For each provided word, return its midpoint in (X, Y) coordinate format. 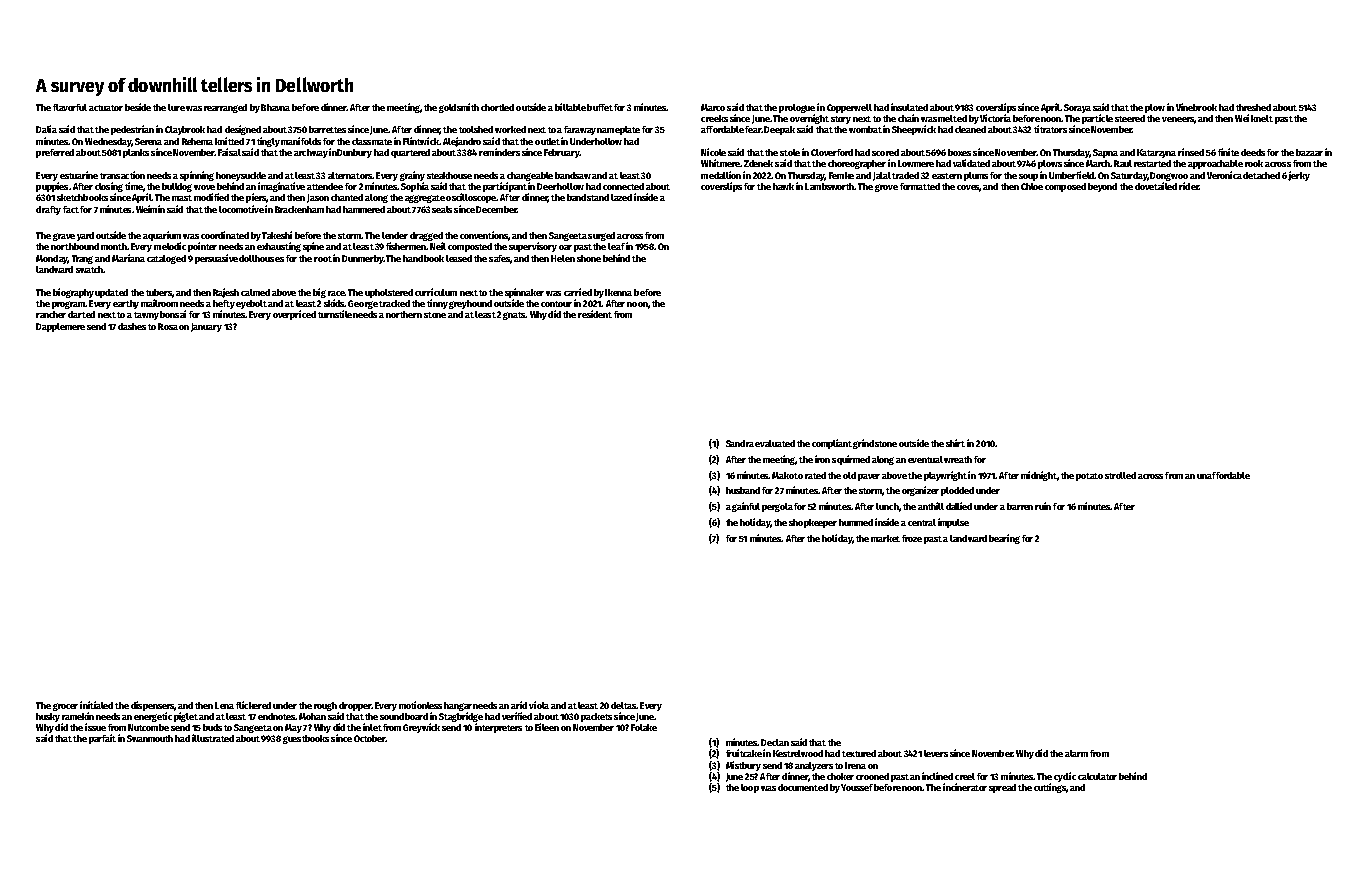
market (885, 538)
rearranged (225, 108)
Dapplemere (60, 327)
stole (790, 152)
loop (750, 788)
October (370, 738)
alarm (1076, 753)
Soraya (1077, 108)
